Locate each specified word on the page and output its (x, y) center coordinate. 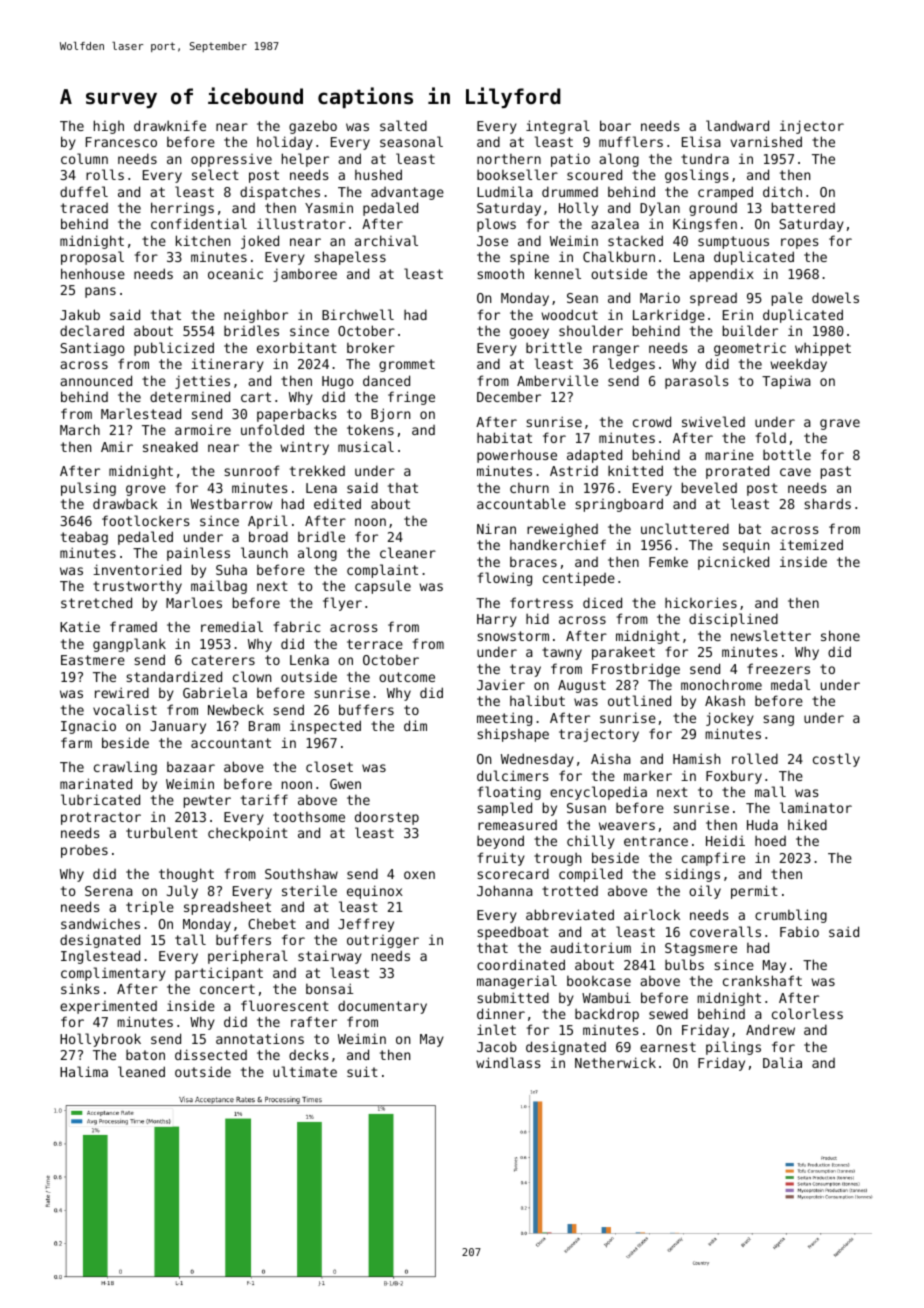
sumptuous (733, 242)
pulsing (88, 489)
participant (219, 974)
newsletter (771, 635)
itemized (811, 544)
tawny (562, 653)
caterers (223, 660)
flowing (505, 579)
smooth (500, 274)
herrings (182, 209)
